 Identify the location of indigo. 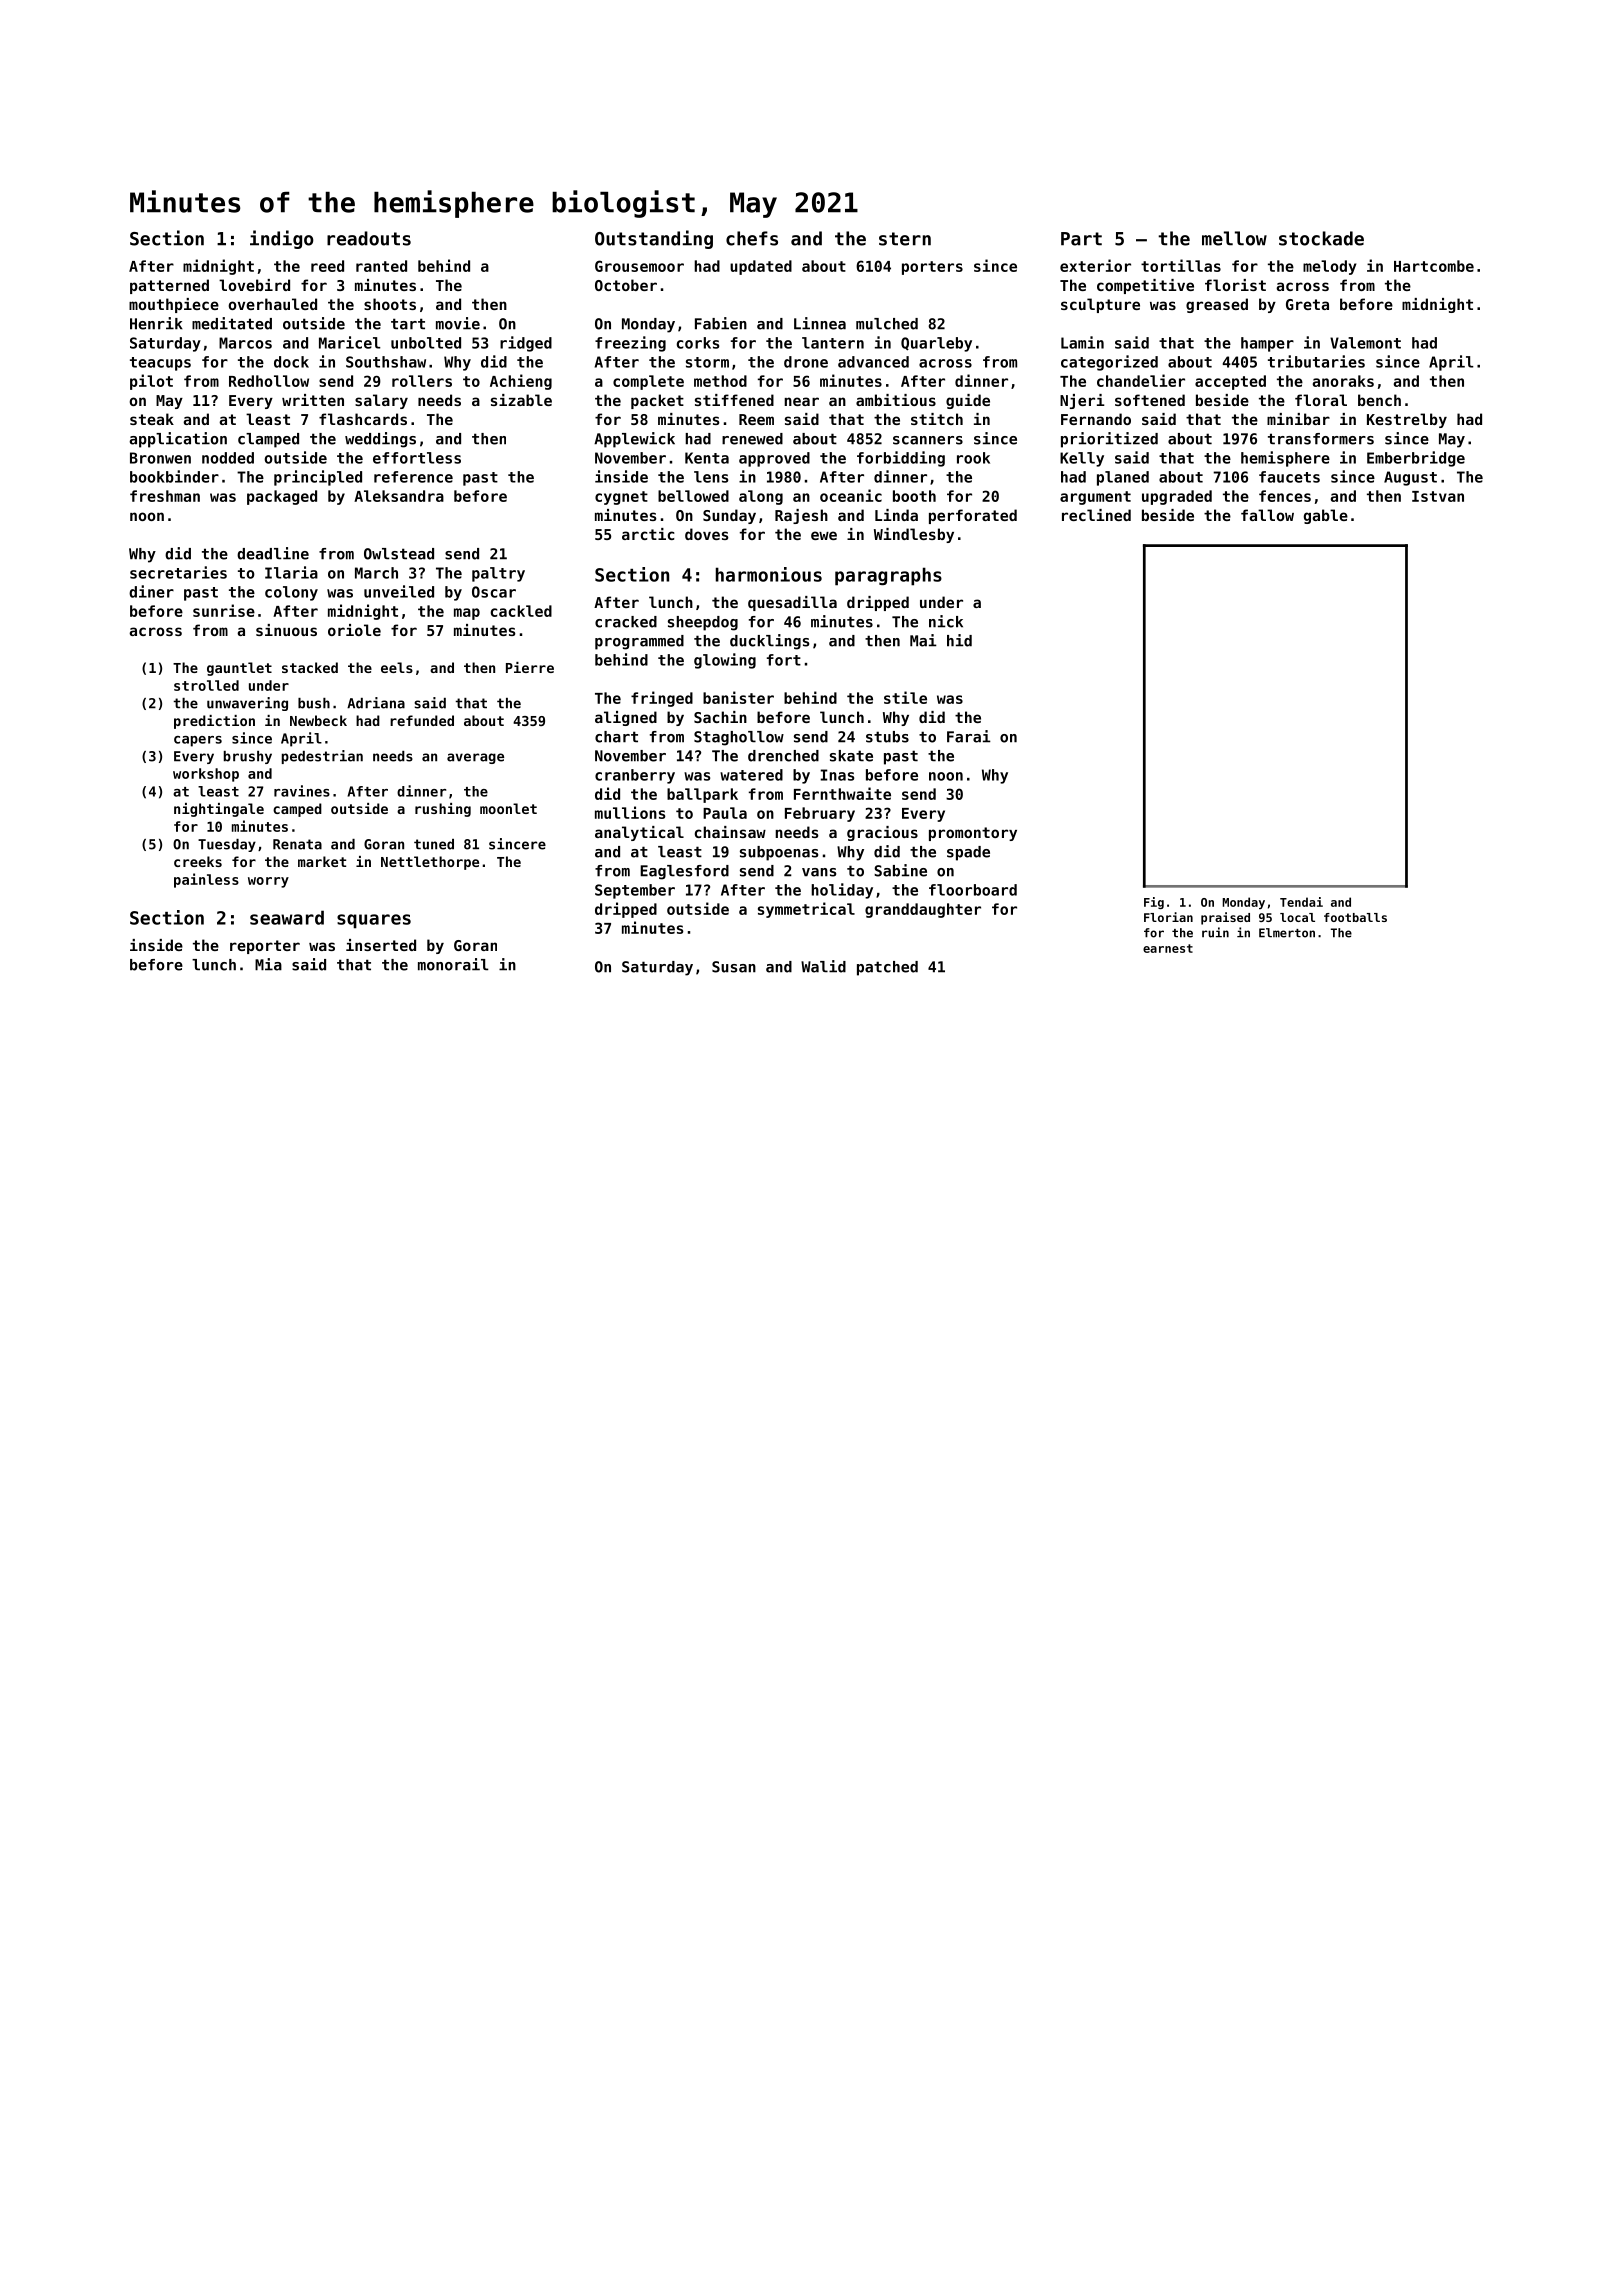
(282, 239).
